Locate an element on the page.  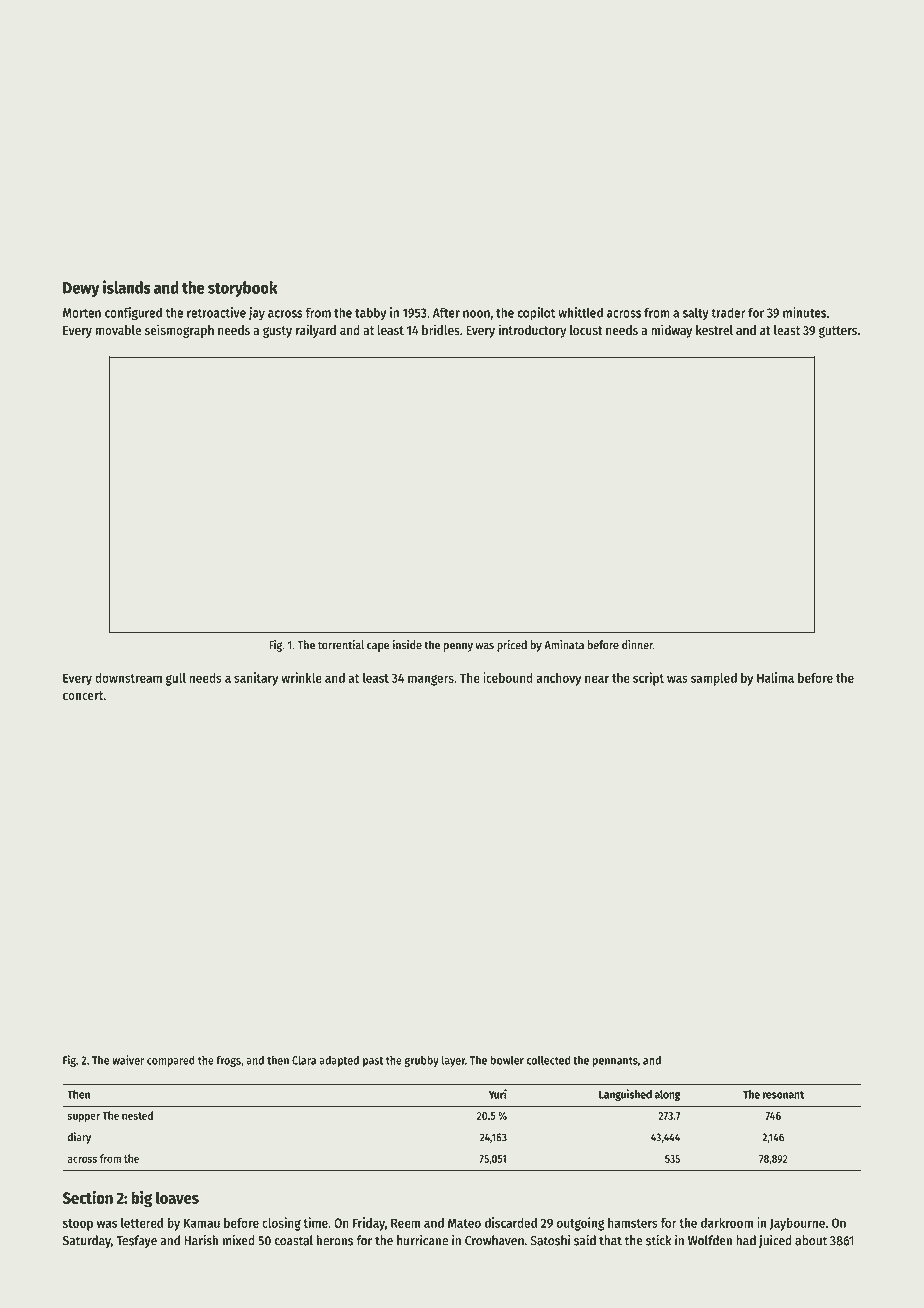
movable is located at coordinates (118, 330).
